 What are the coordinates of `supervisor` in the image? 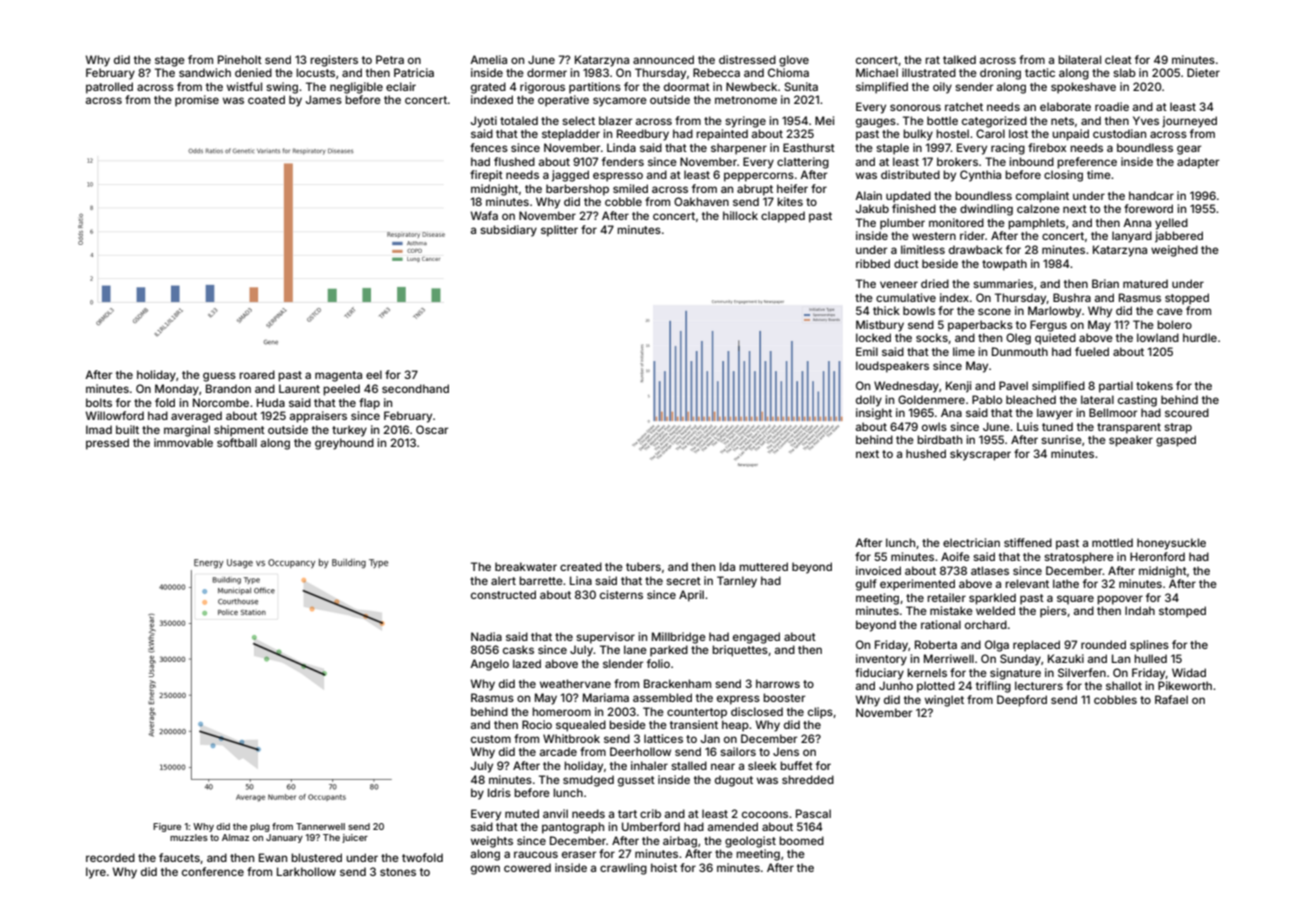 It's located at (605, 638).
